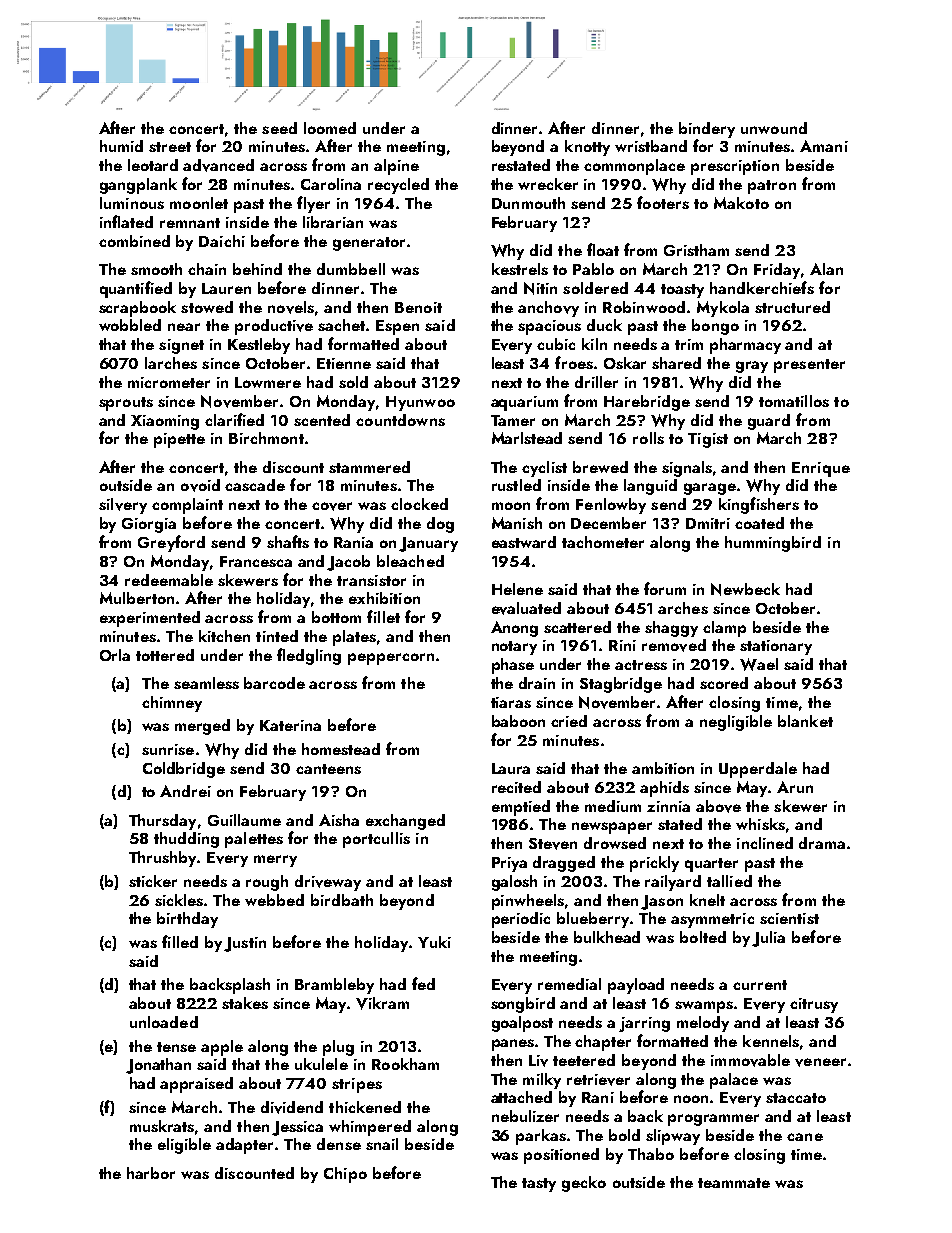 Image resolution: width=952 pixels, height=1233 pixels. What do you see at coordinates (185, 791) in the image?
I see `Andrei` at bounding box center [185, 791].
